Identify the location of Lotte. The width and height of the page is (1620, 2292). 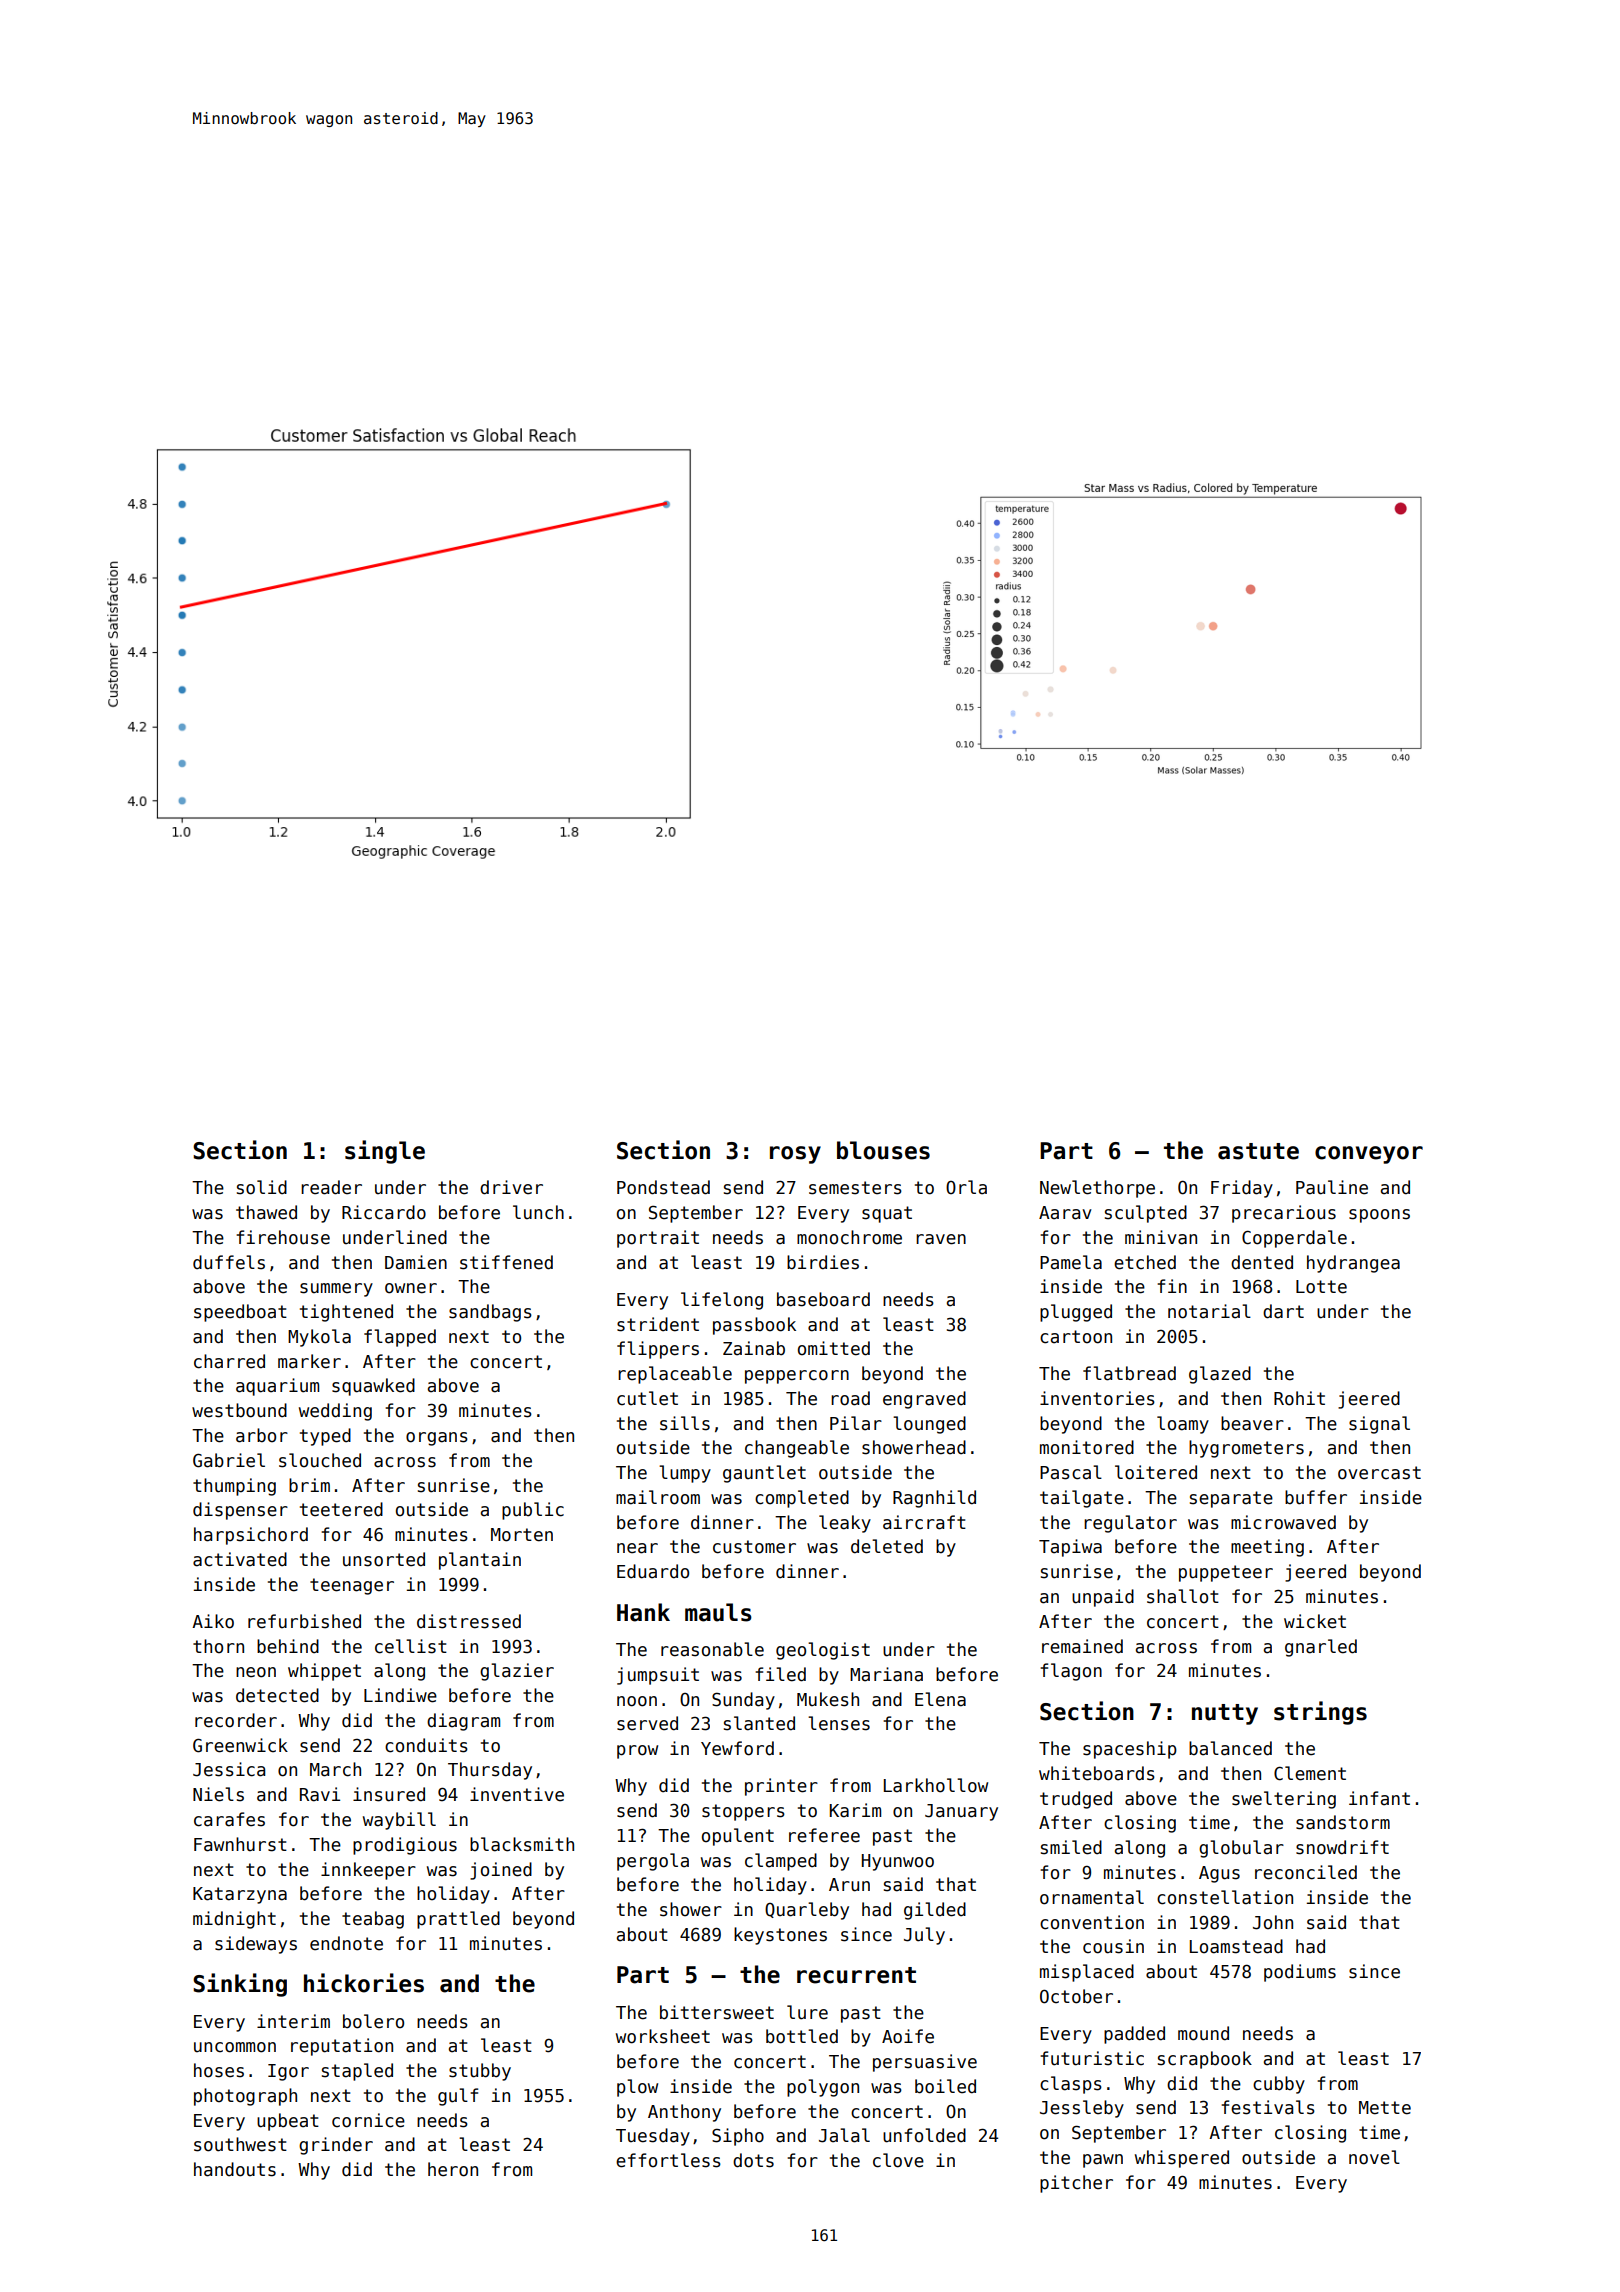
(1321, 1287).
